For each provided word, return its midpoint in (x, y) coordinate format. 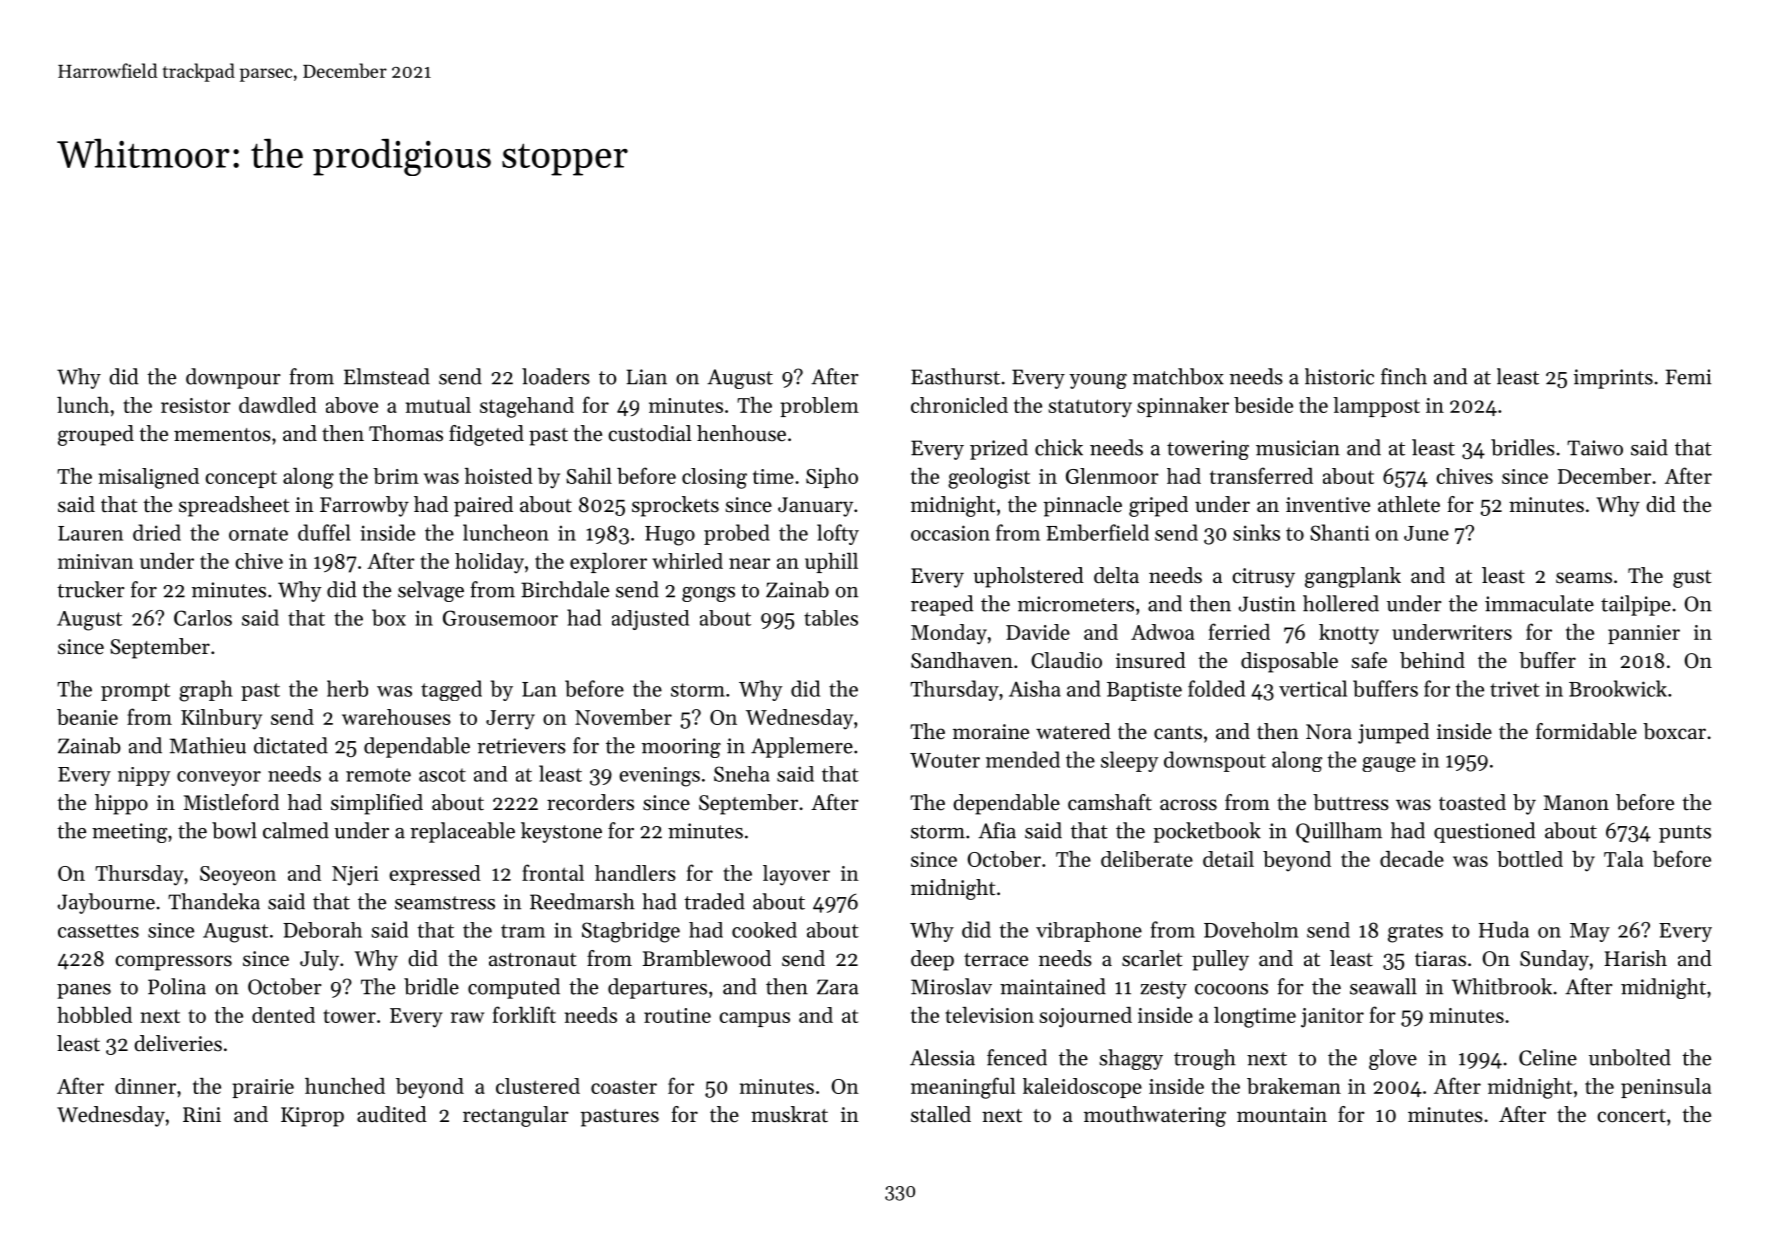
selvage (431, 591)
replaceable (462, 832)
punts (1685, 834)
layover (796, 875)
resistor (196, 405)
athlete (1409, 504)
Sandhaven (962, 660)
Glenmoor (1112, 476)
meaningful (963, 1088)
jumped (1393, 733)
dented (283, 1015)
